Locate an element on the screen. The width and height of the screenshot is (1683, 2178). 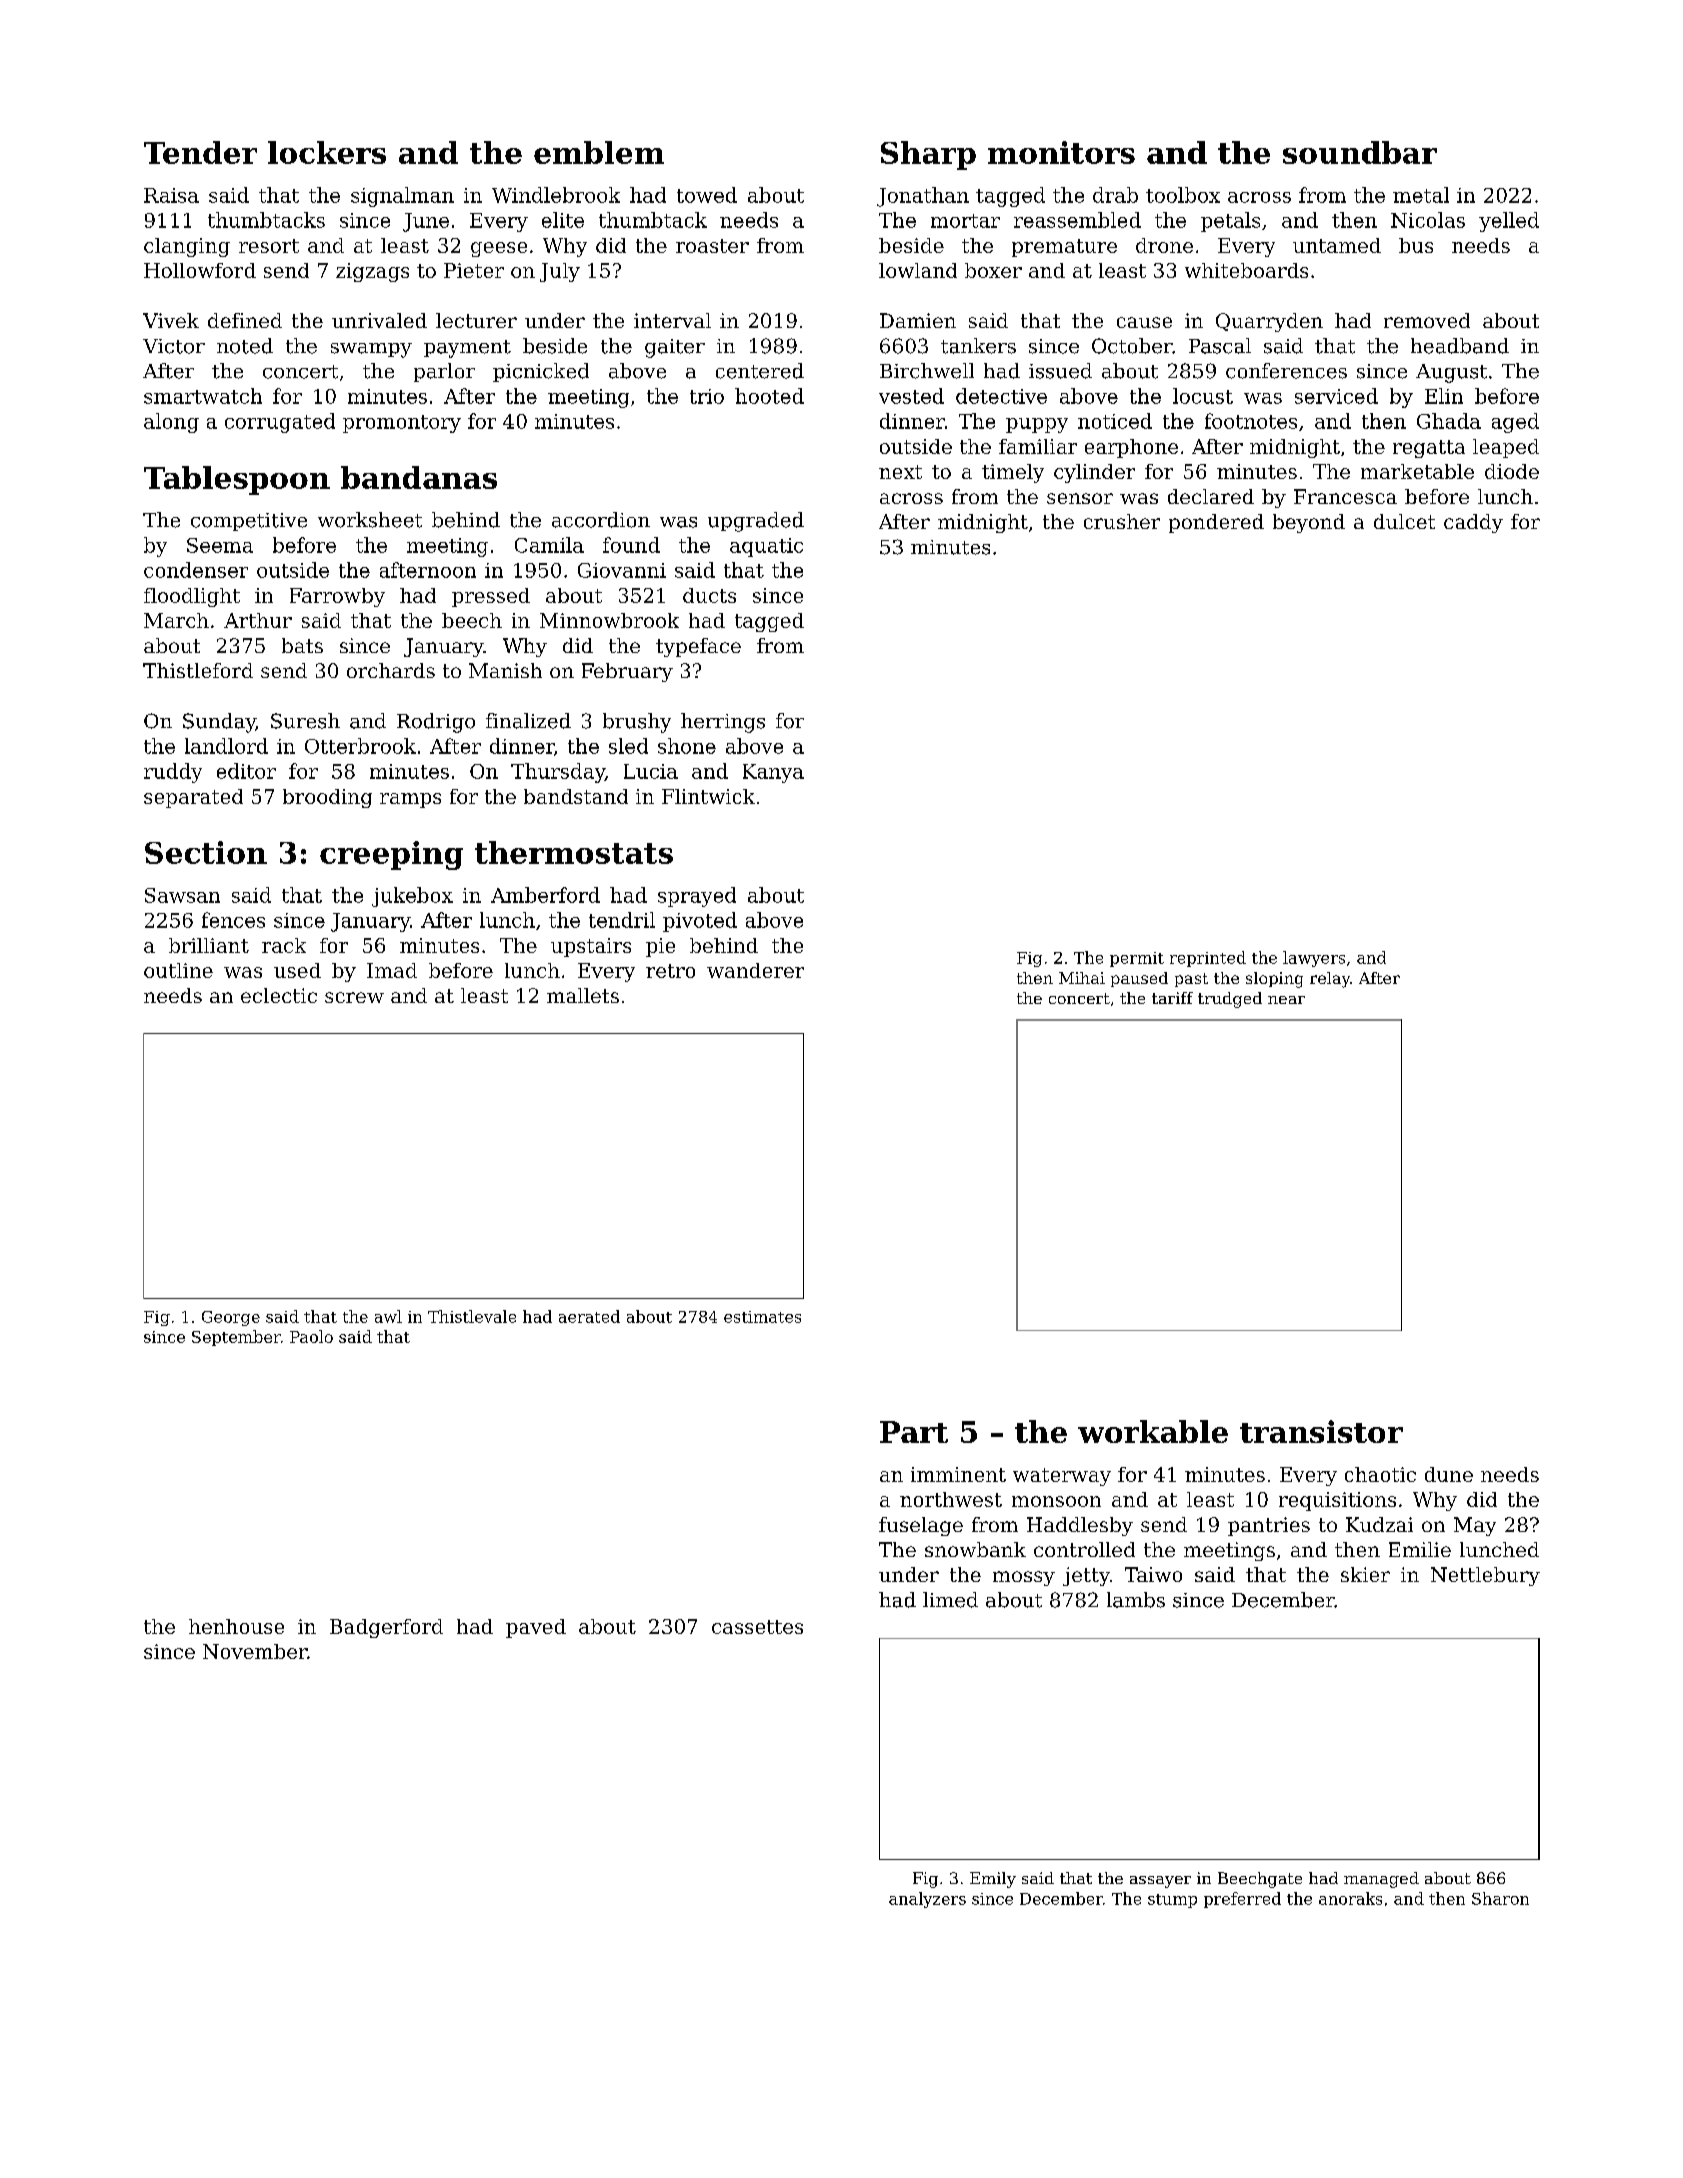
next is located at coordinates (900, 472).
